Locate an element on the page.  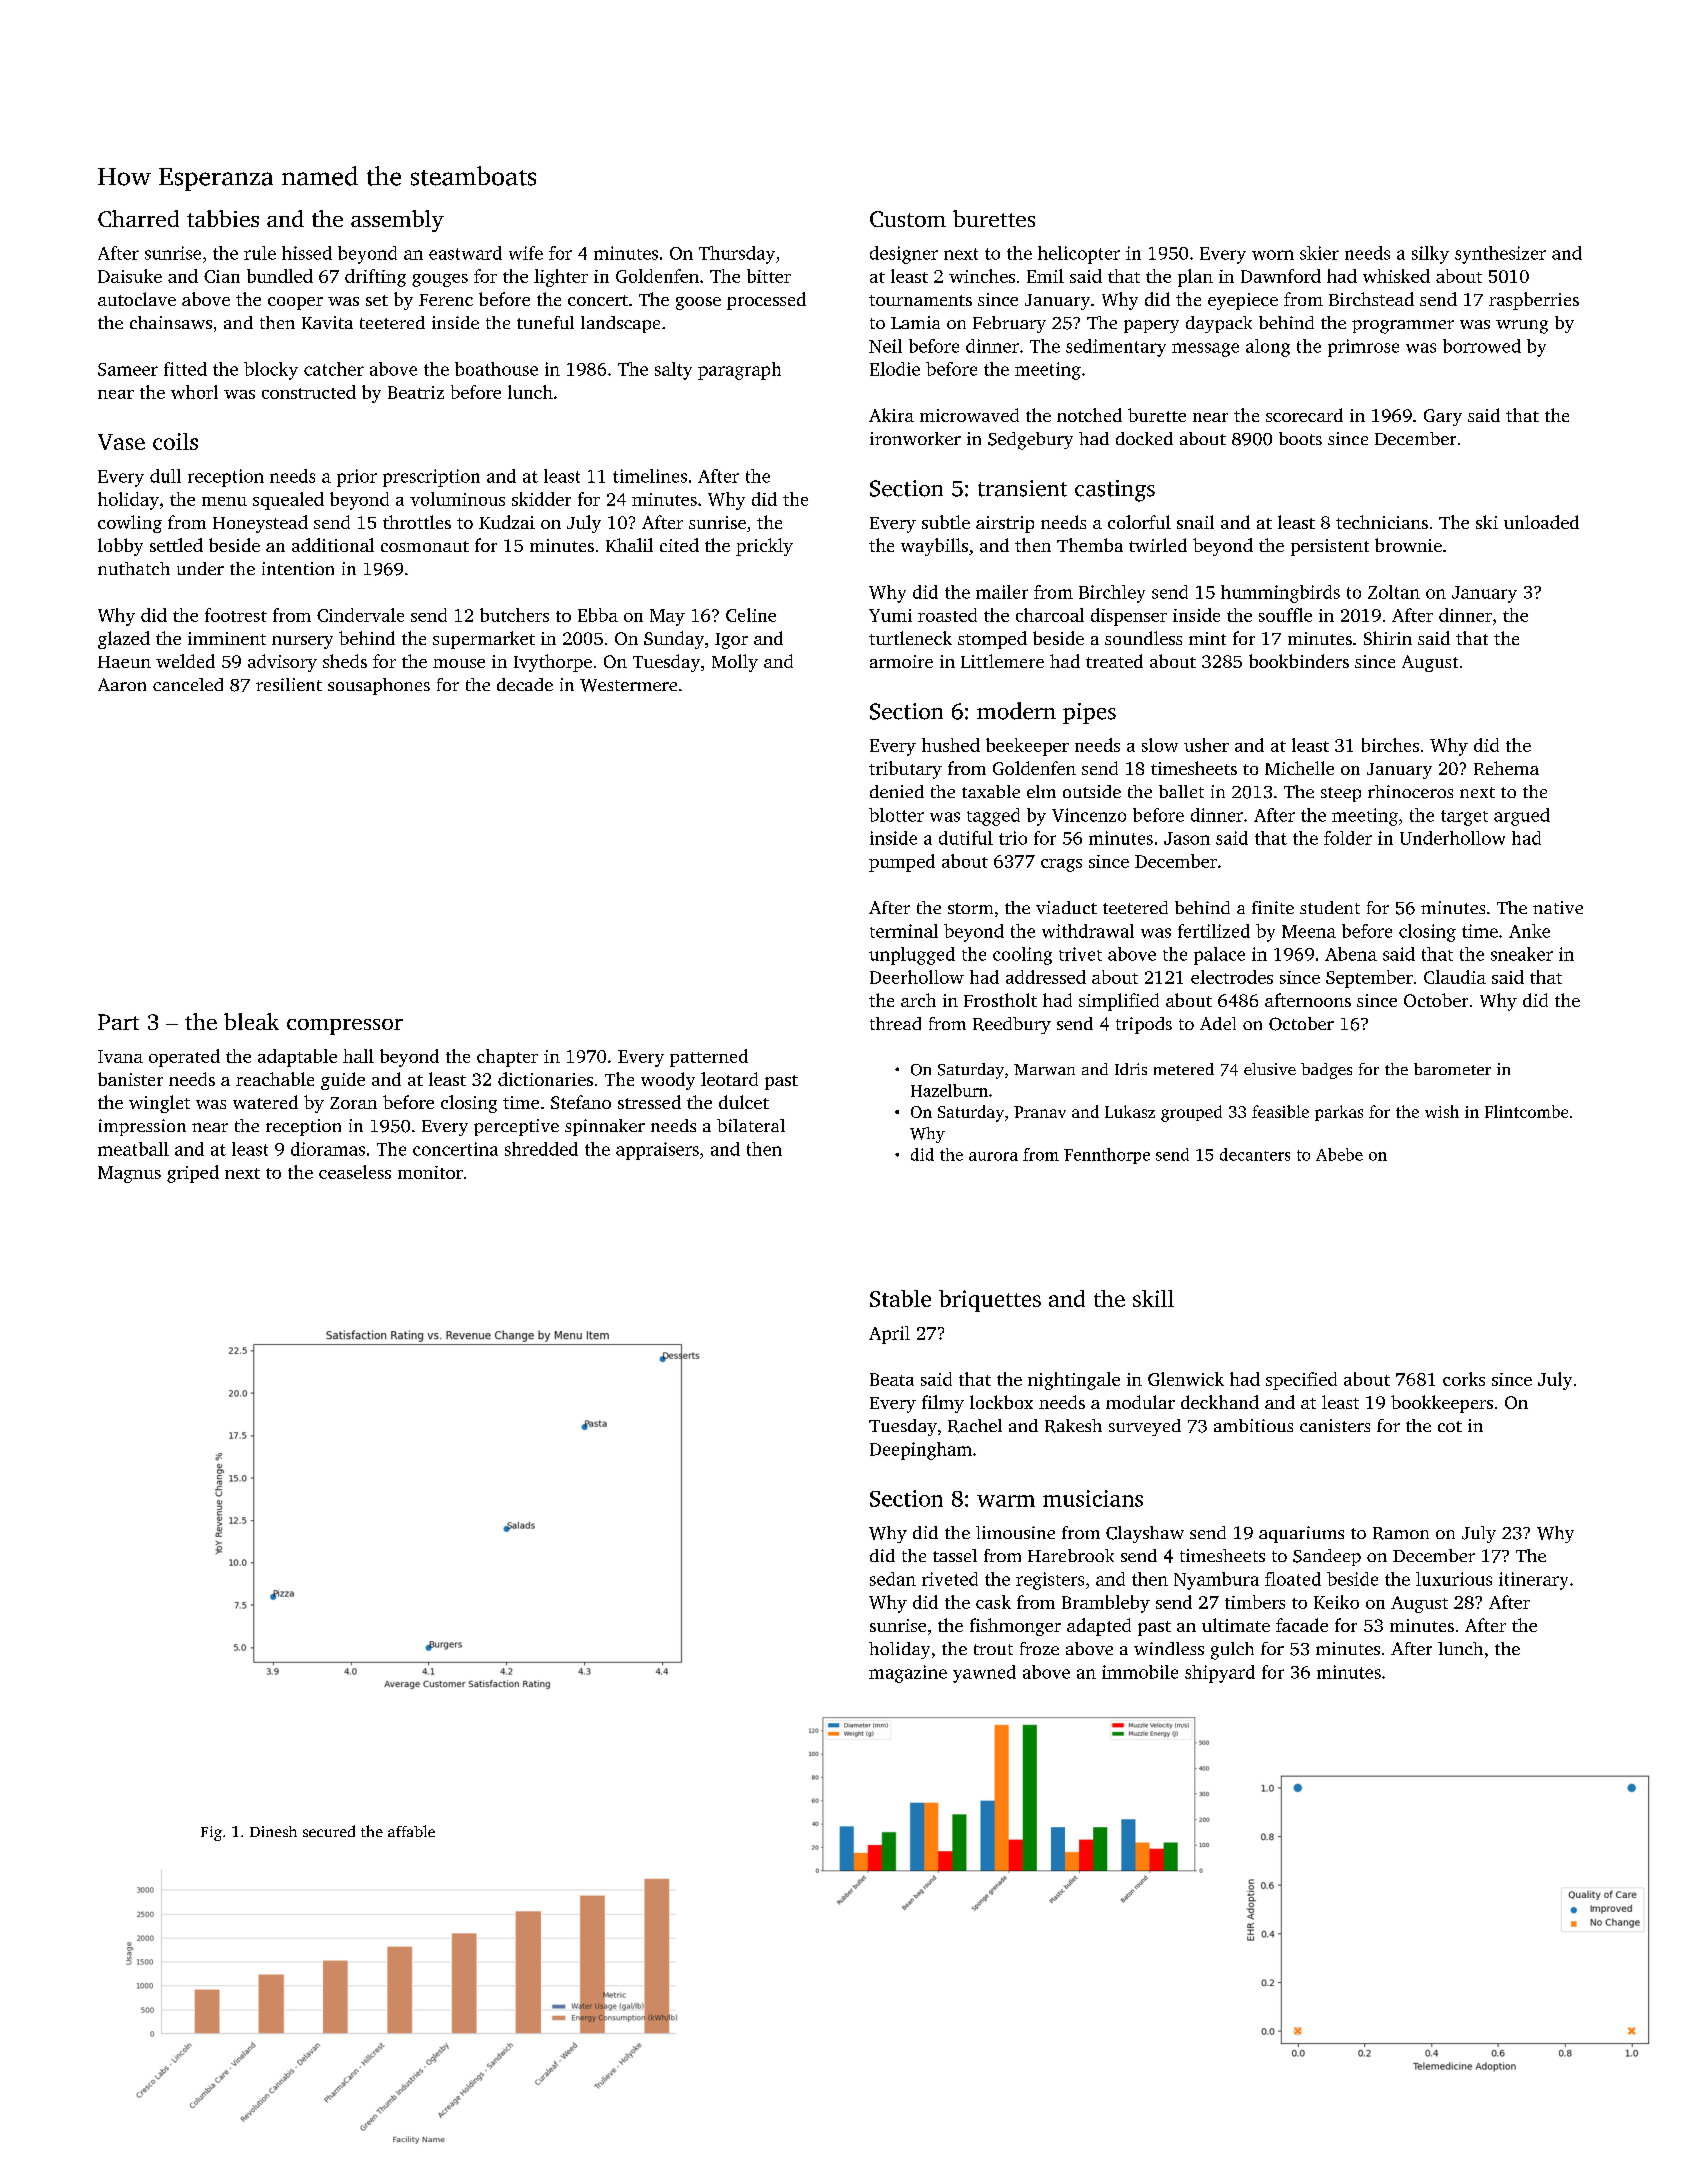
designer is located at coordinates (904, 255).
